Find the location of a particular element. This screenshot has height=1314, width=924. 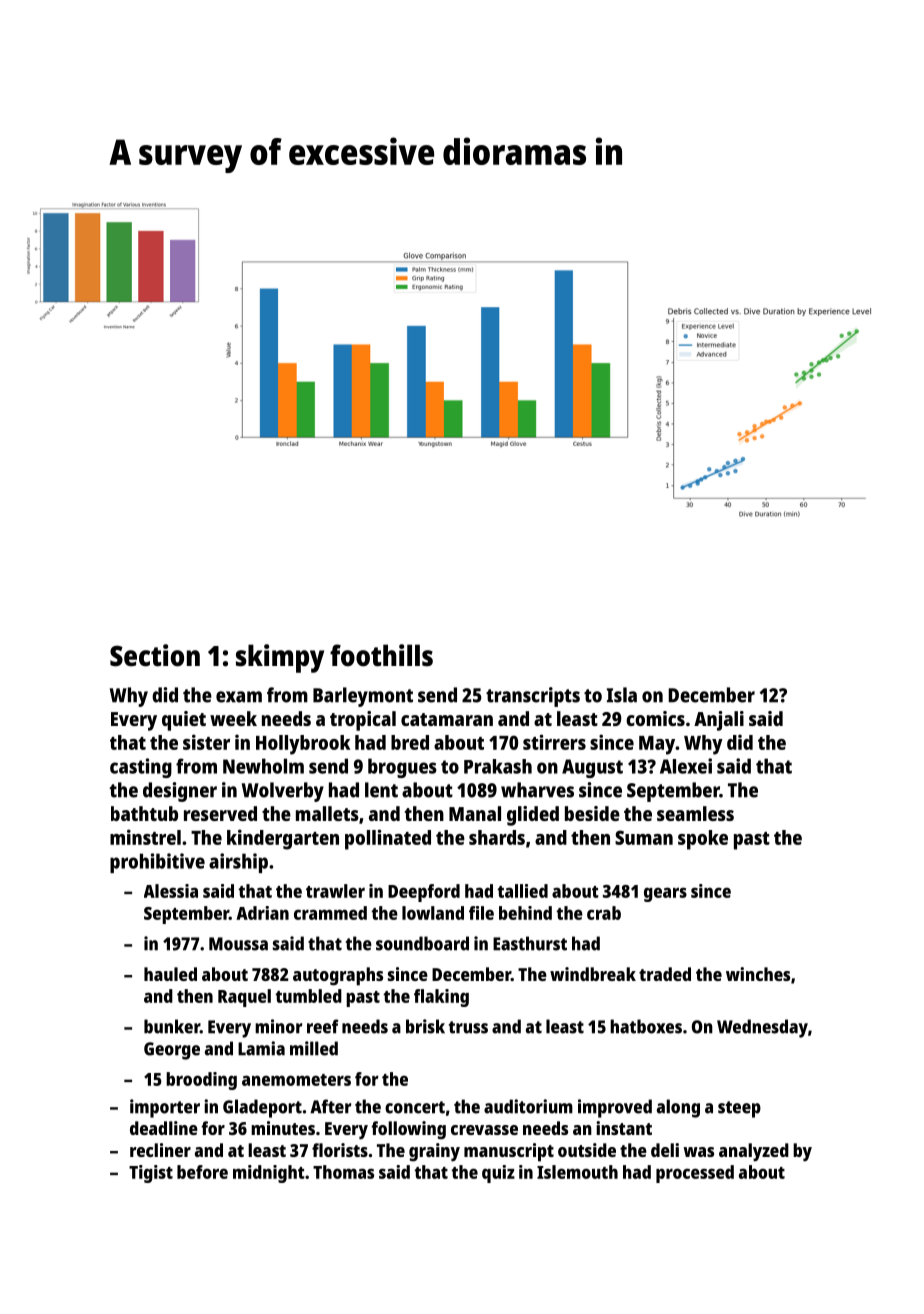

George is located at coordinates (172, 1051).
